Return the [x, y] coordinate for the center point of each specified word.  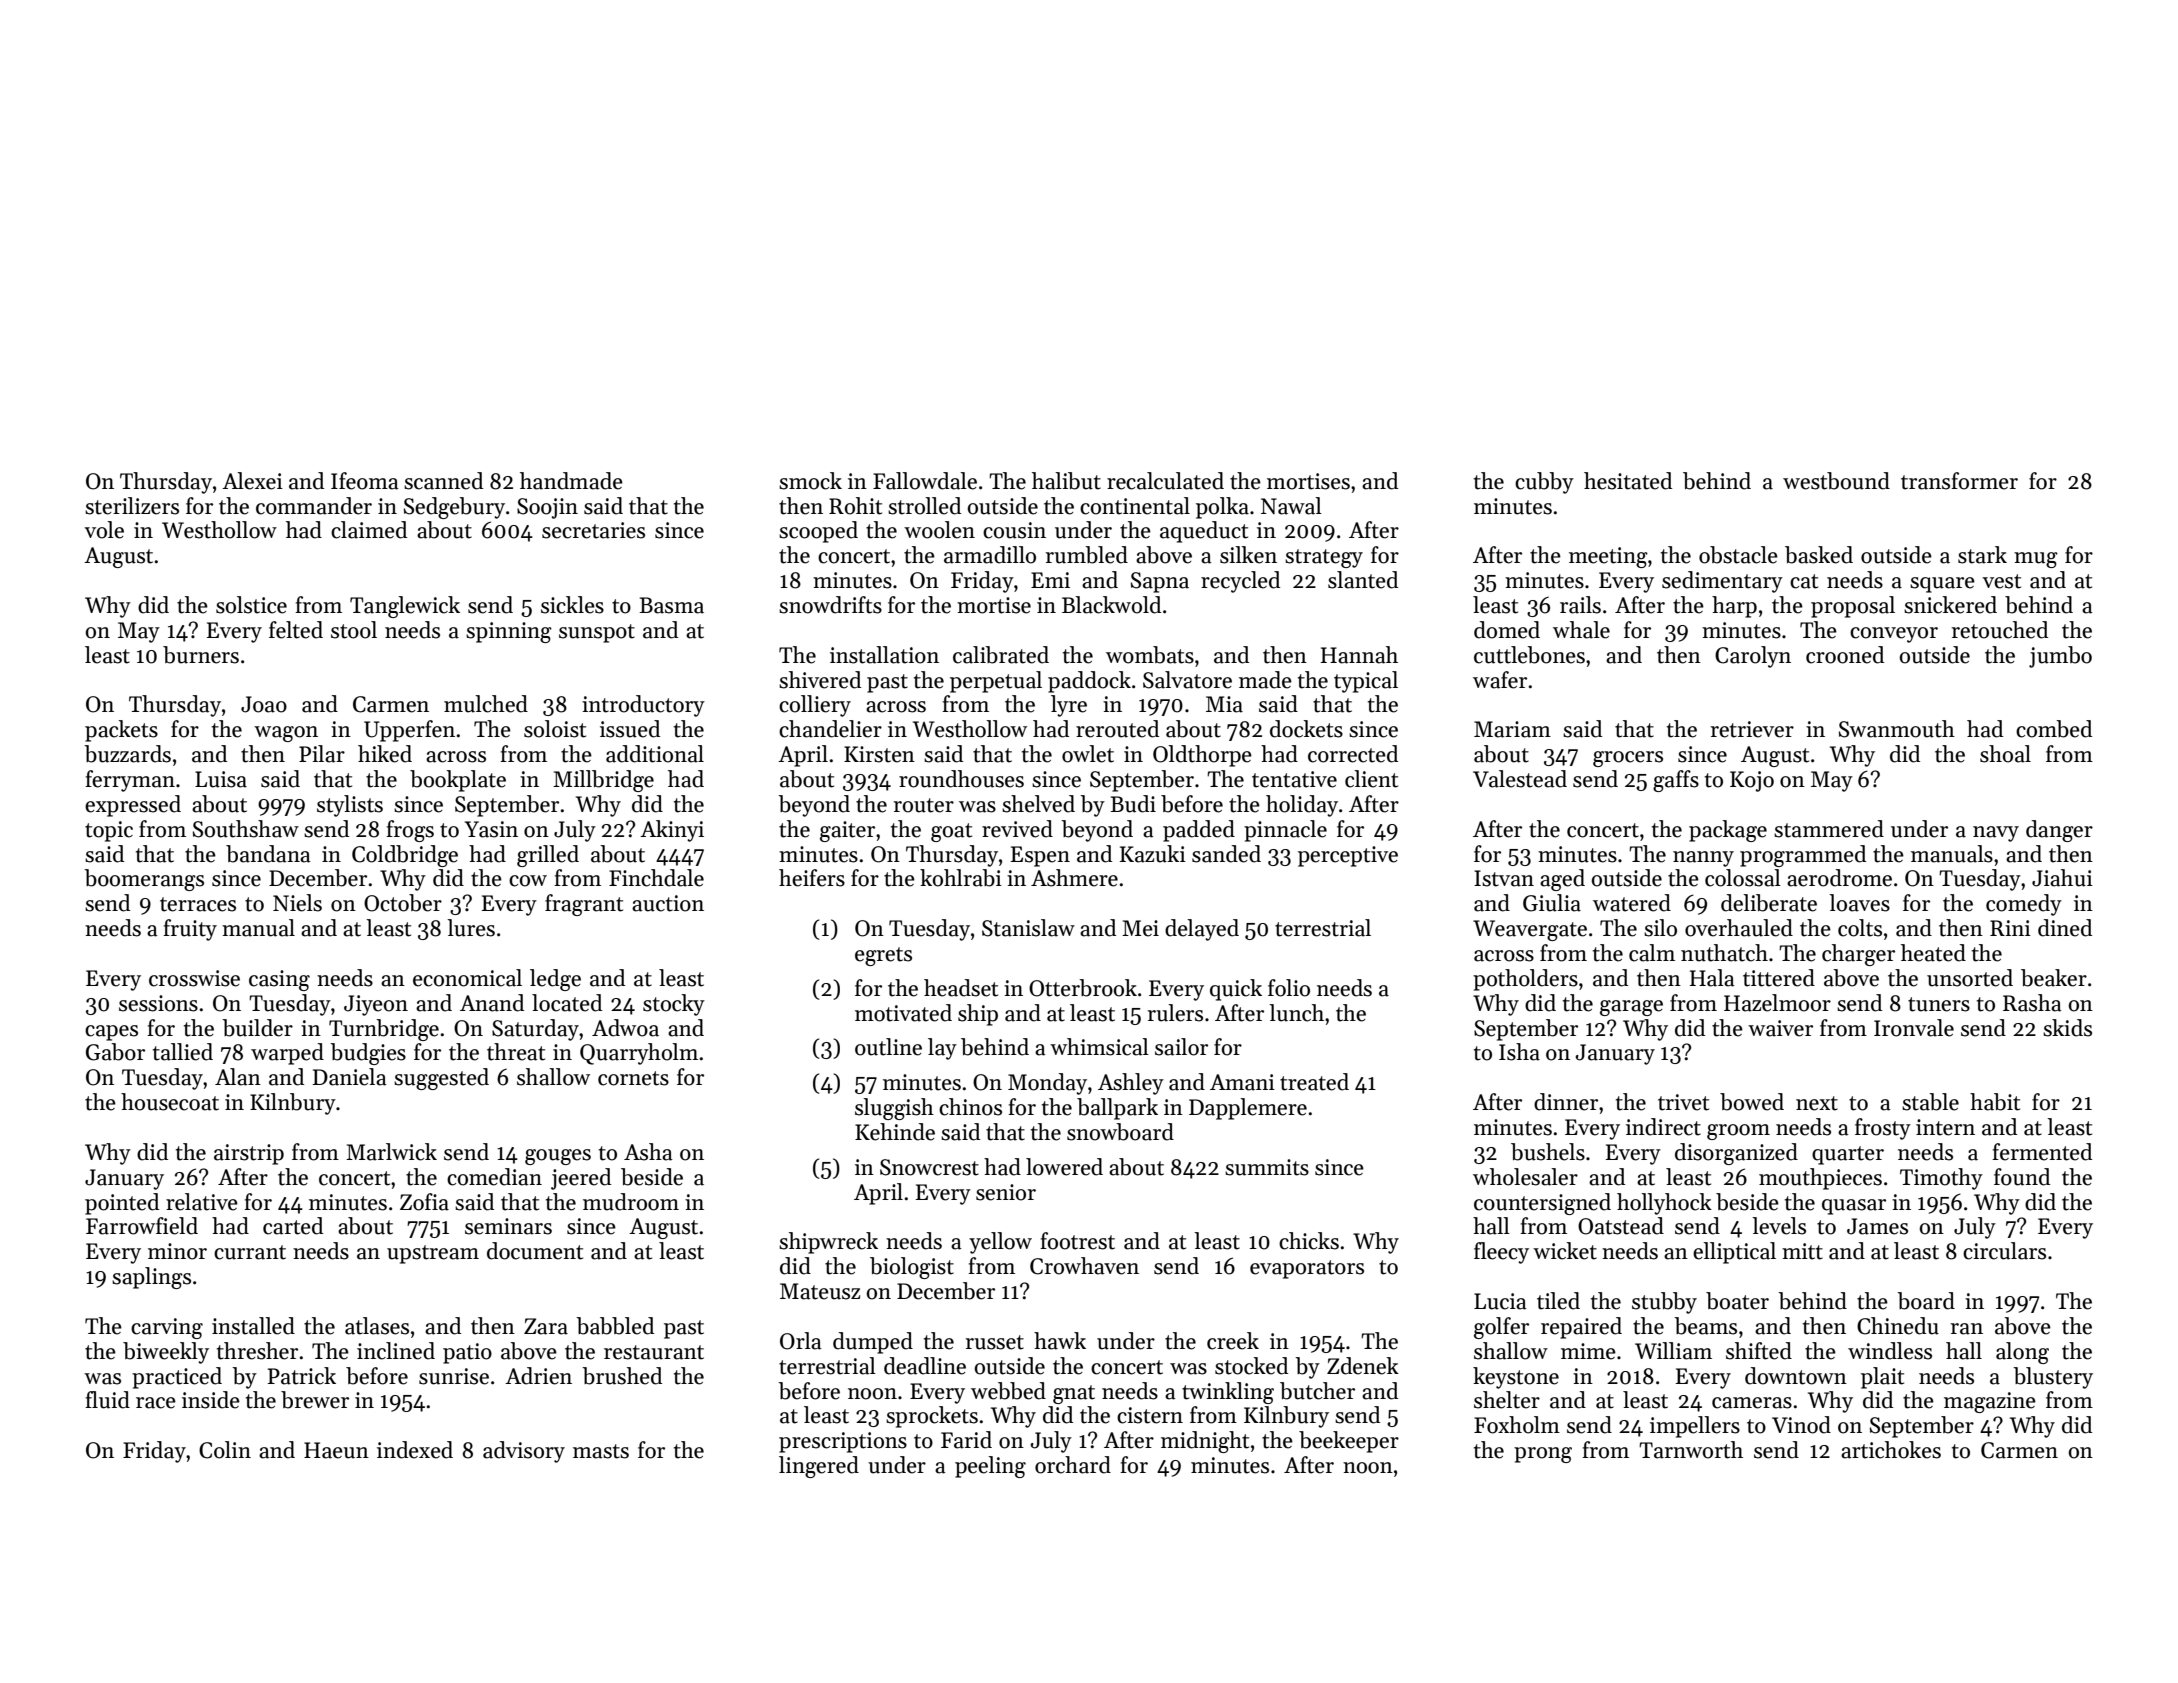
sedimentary [1722, 582]
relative [202, 1202]
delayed [1202, 930]
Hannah [1359, 655]
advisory [524, 1452]
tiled [1558, 1301]
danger [2059, 831]
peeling [990, 1467]
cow [528, 881]
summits [1267, 1167]
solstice [251, 605]
